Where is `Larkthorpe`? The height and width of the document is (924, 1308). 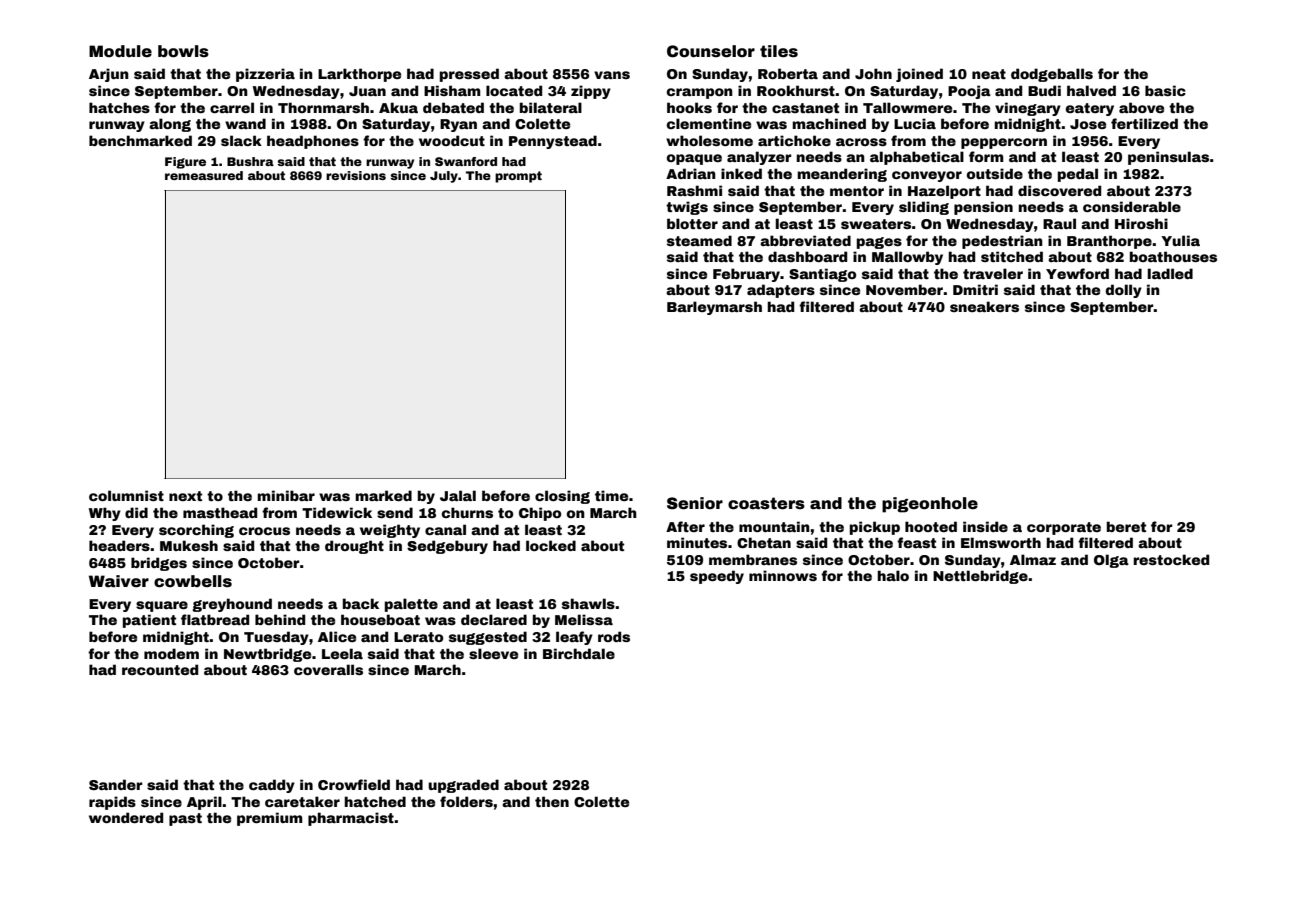 Larkthorpe is located at coordinates (359, 75).
